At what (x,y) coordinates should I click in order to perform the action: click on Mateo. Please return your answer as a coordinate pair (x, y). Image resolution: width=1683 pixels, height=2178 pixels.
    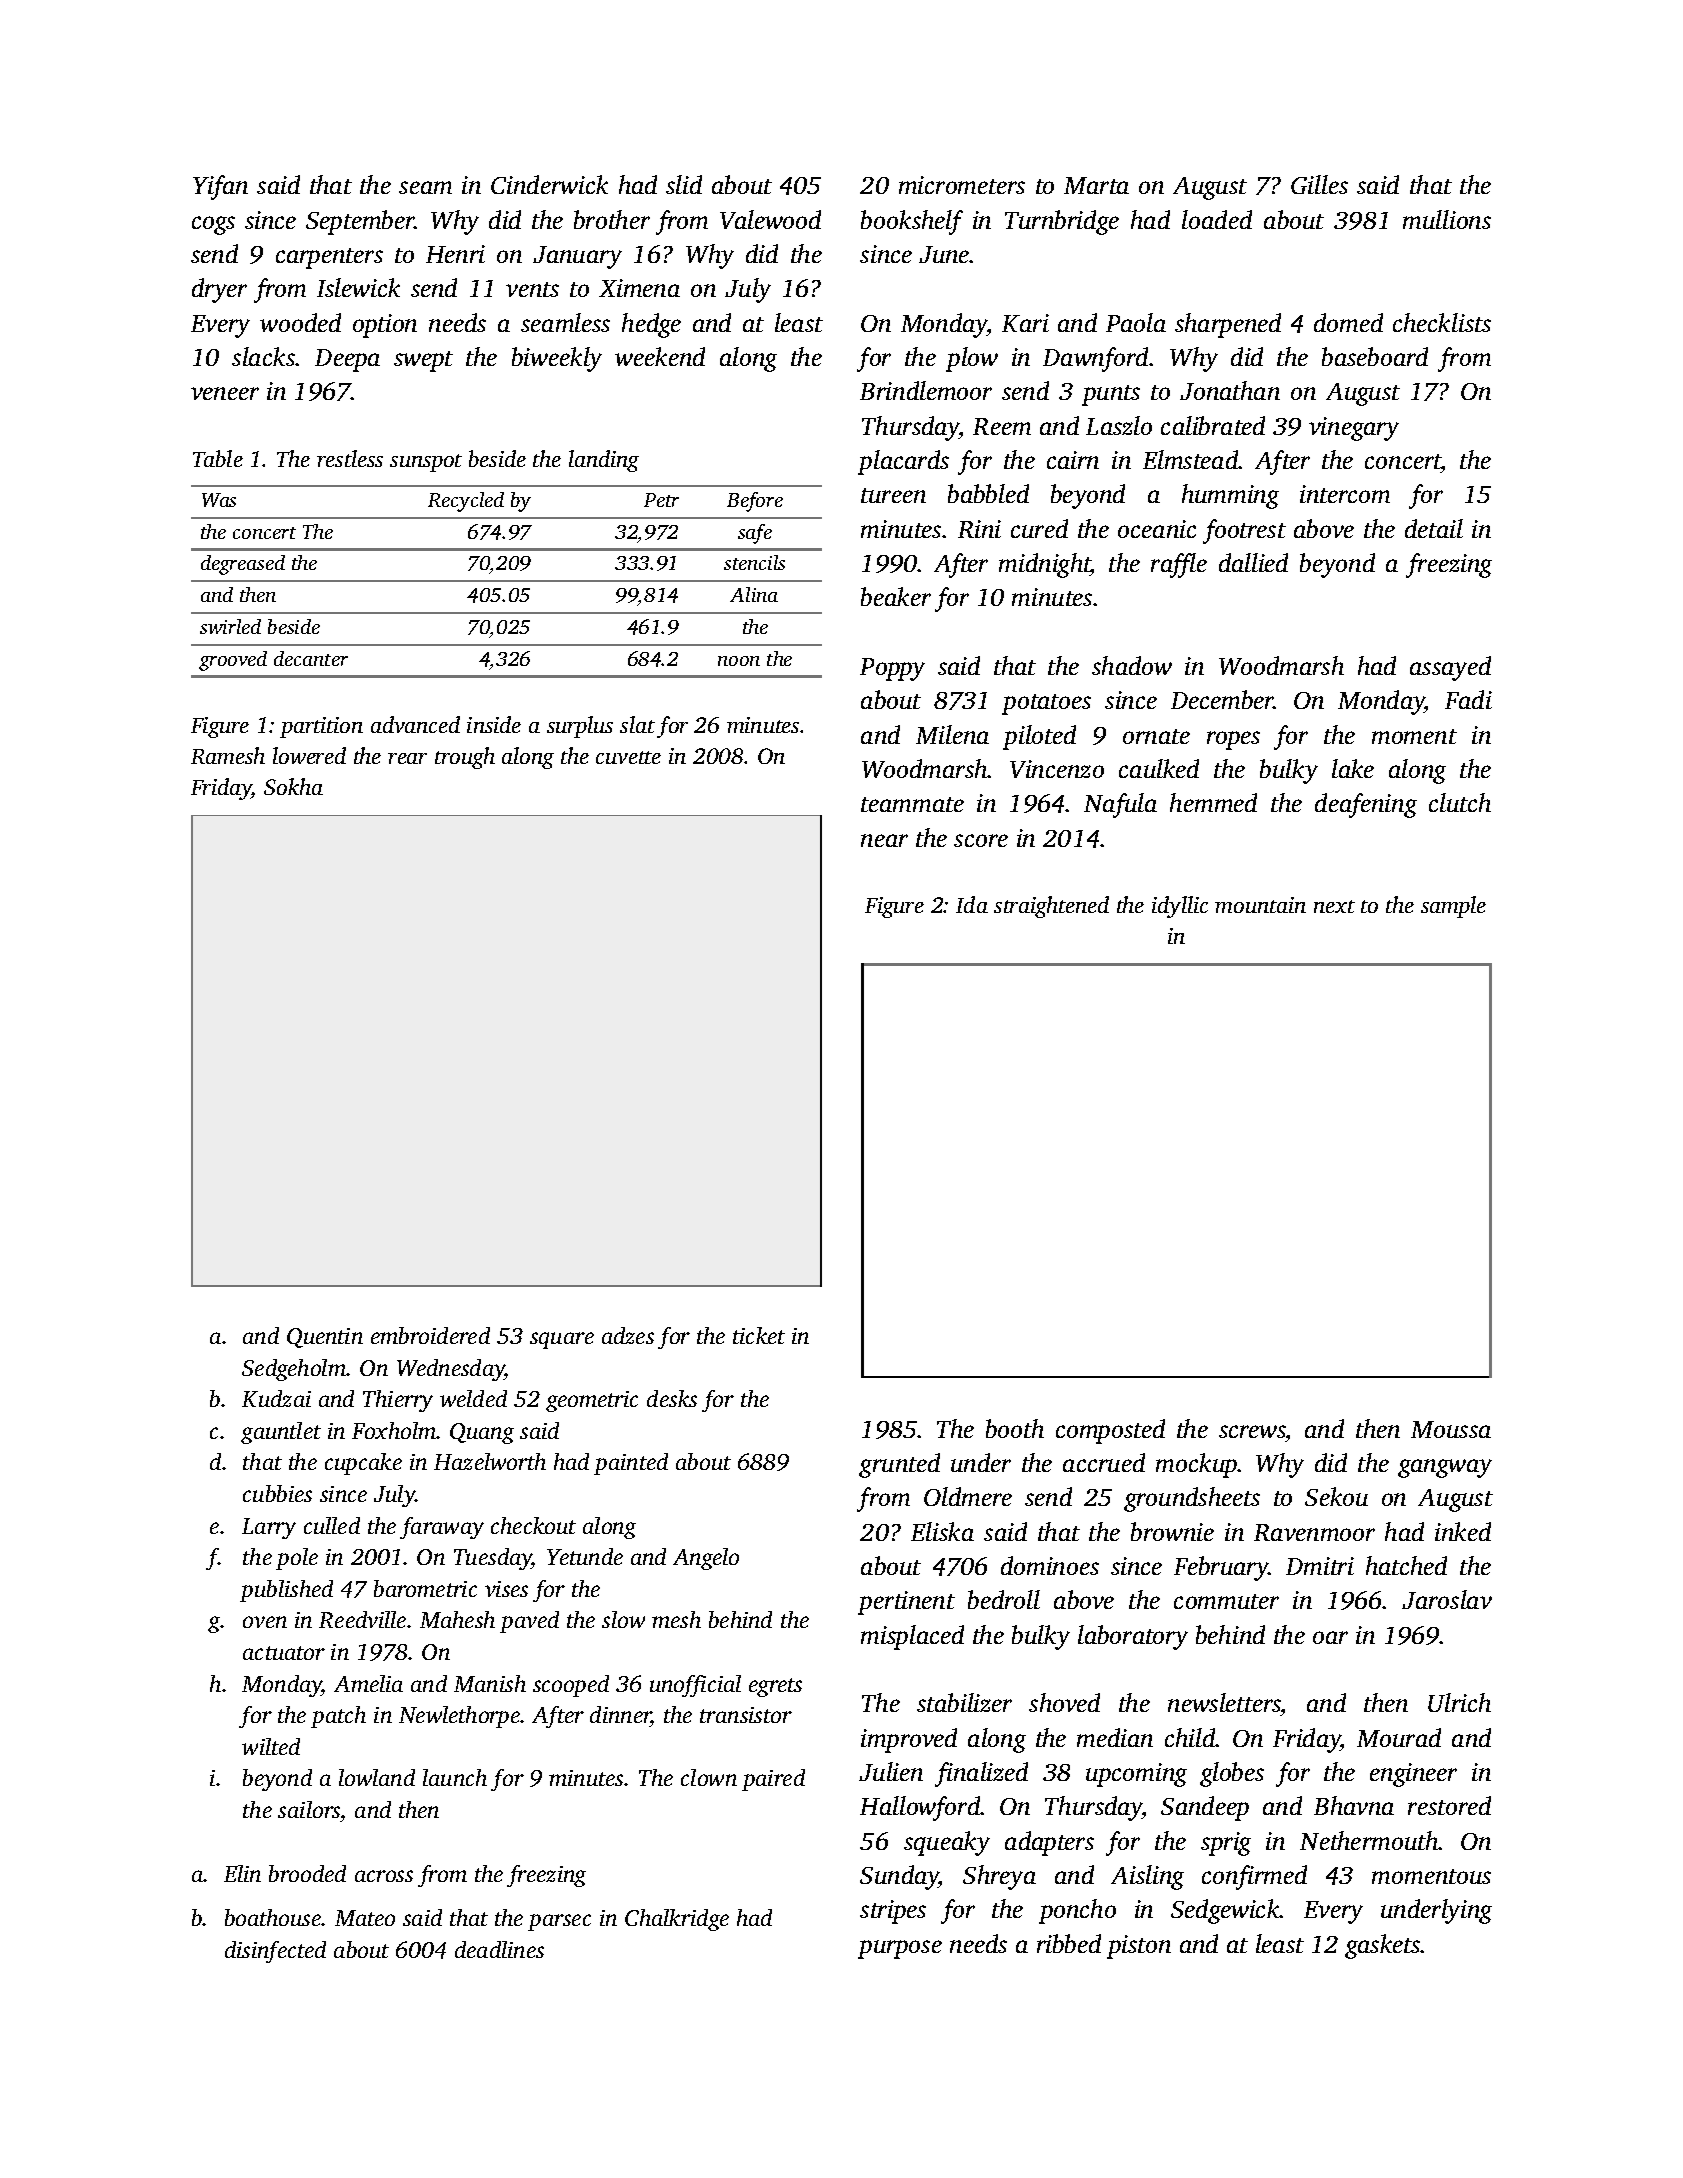
    Looking at the image, I should click on (365, 1918).
